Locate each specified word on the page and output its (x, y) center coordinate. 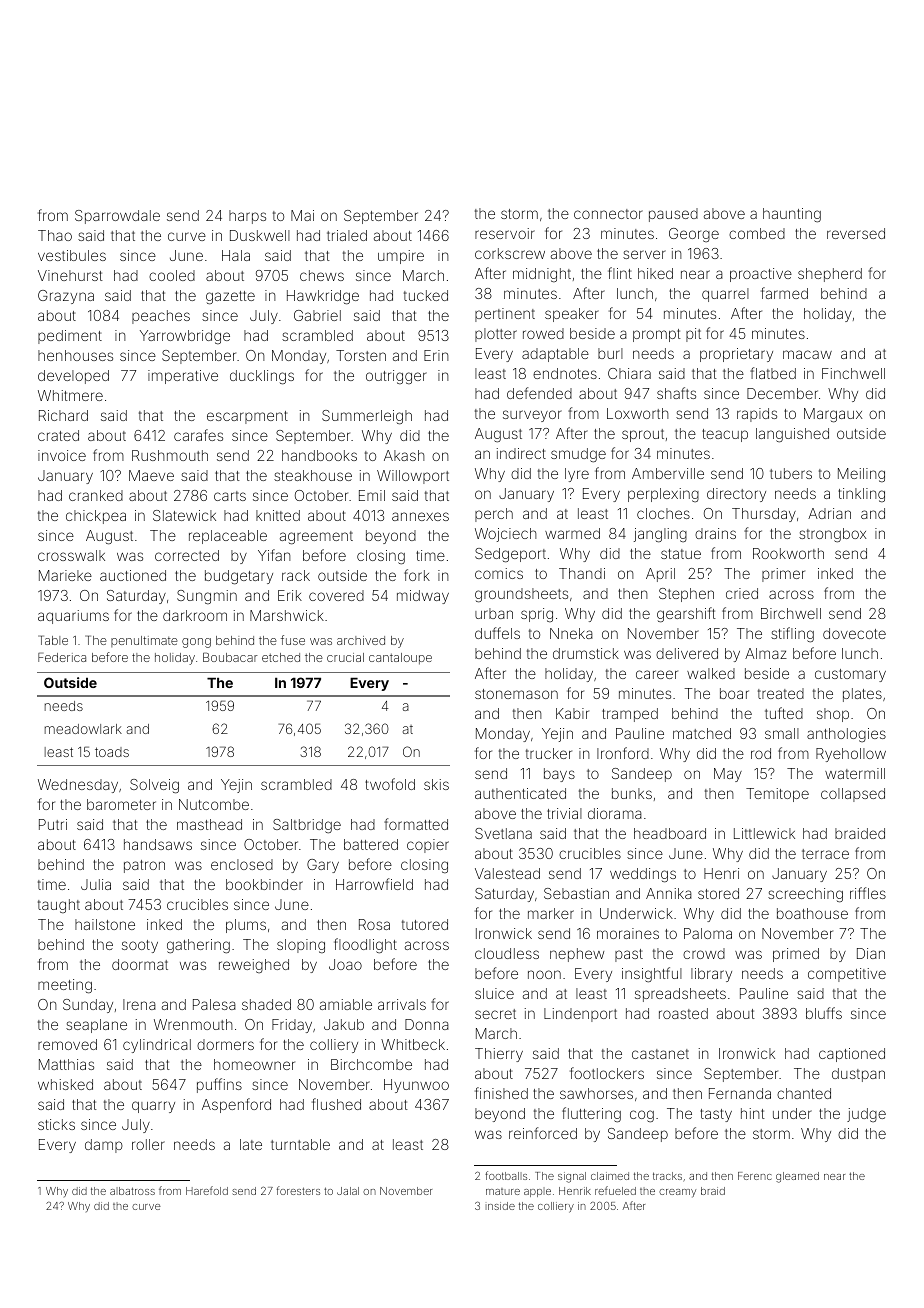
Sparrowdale (117, 217)
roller (148, 1144)
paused (673, 215)
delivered (687, 653)
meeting (65, 986)
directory (736, 495)
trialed (347, 235)
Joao (345, 964)
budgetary (239, 577)
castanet (660, 1054)
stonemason (516, 694)
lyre (577, 475)
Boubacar (230, 657)
